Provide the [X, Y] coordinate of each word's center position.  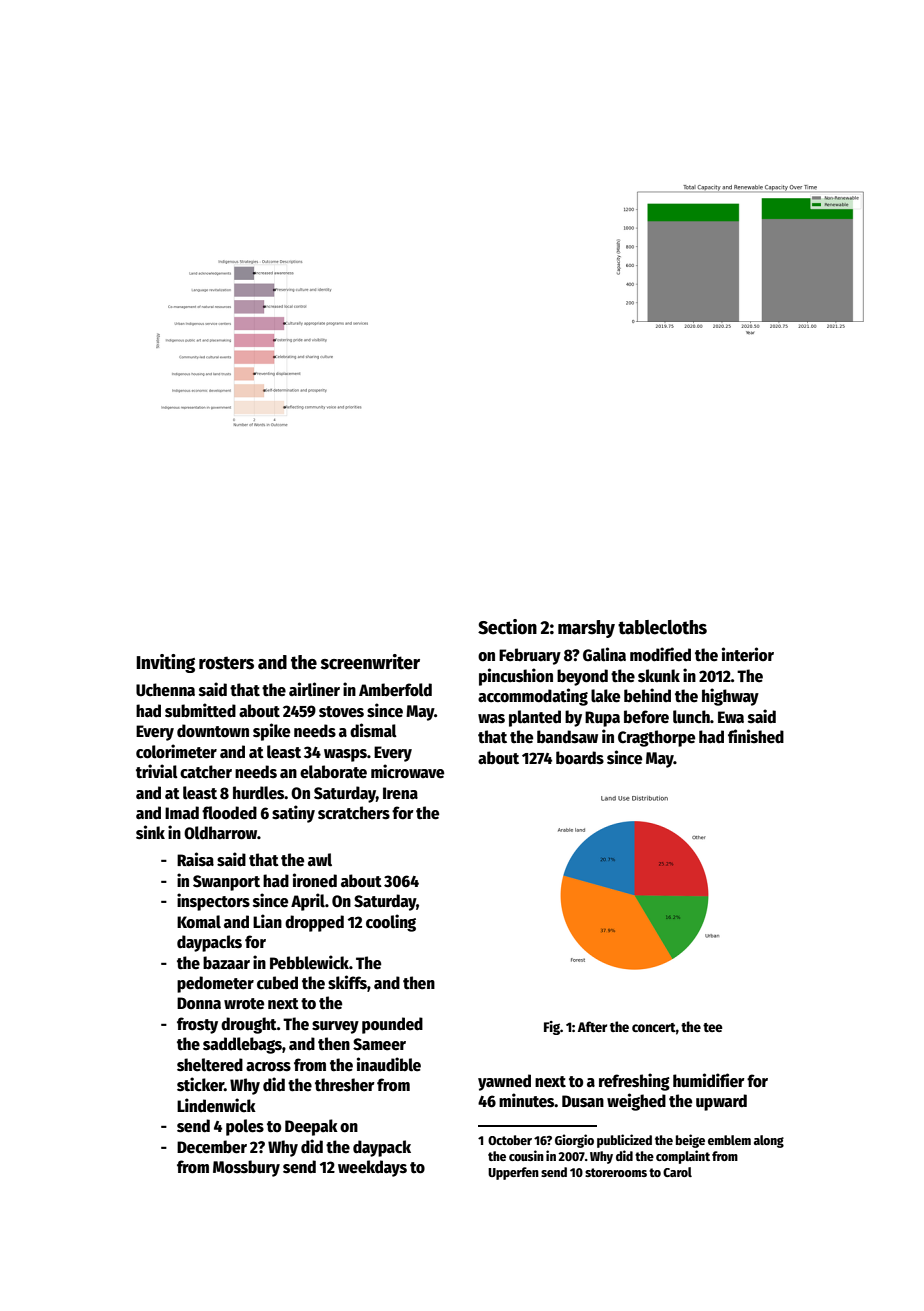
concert [654, 1027]
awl [320, 860]
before [646, 717]
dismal [373, 730]
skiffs [347, 982]
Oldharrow [220, 833]
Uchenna [165, 690]
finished [756, 736]
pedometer [215, 984]
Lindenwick [216, 1105]
